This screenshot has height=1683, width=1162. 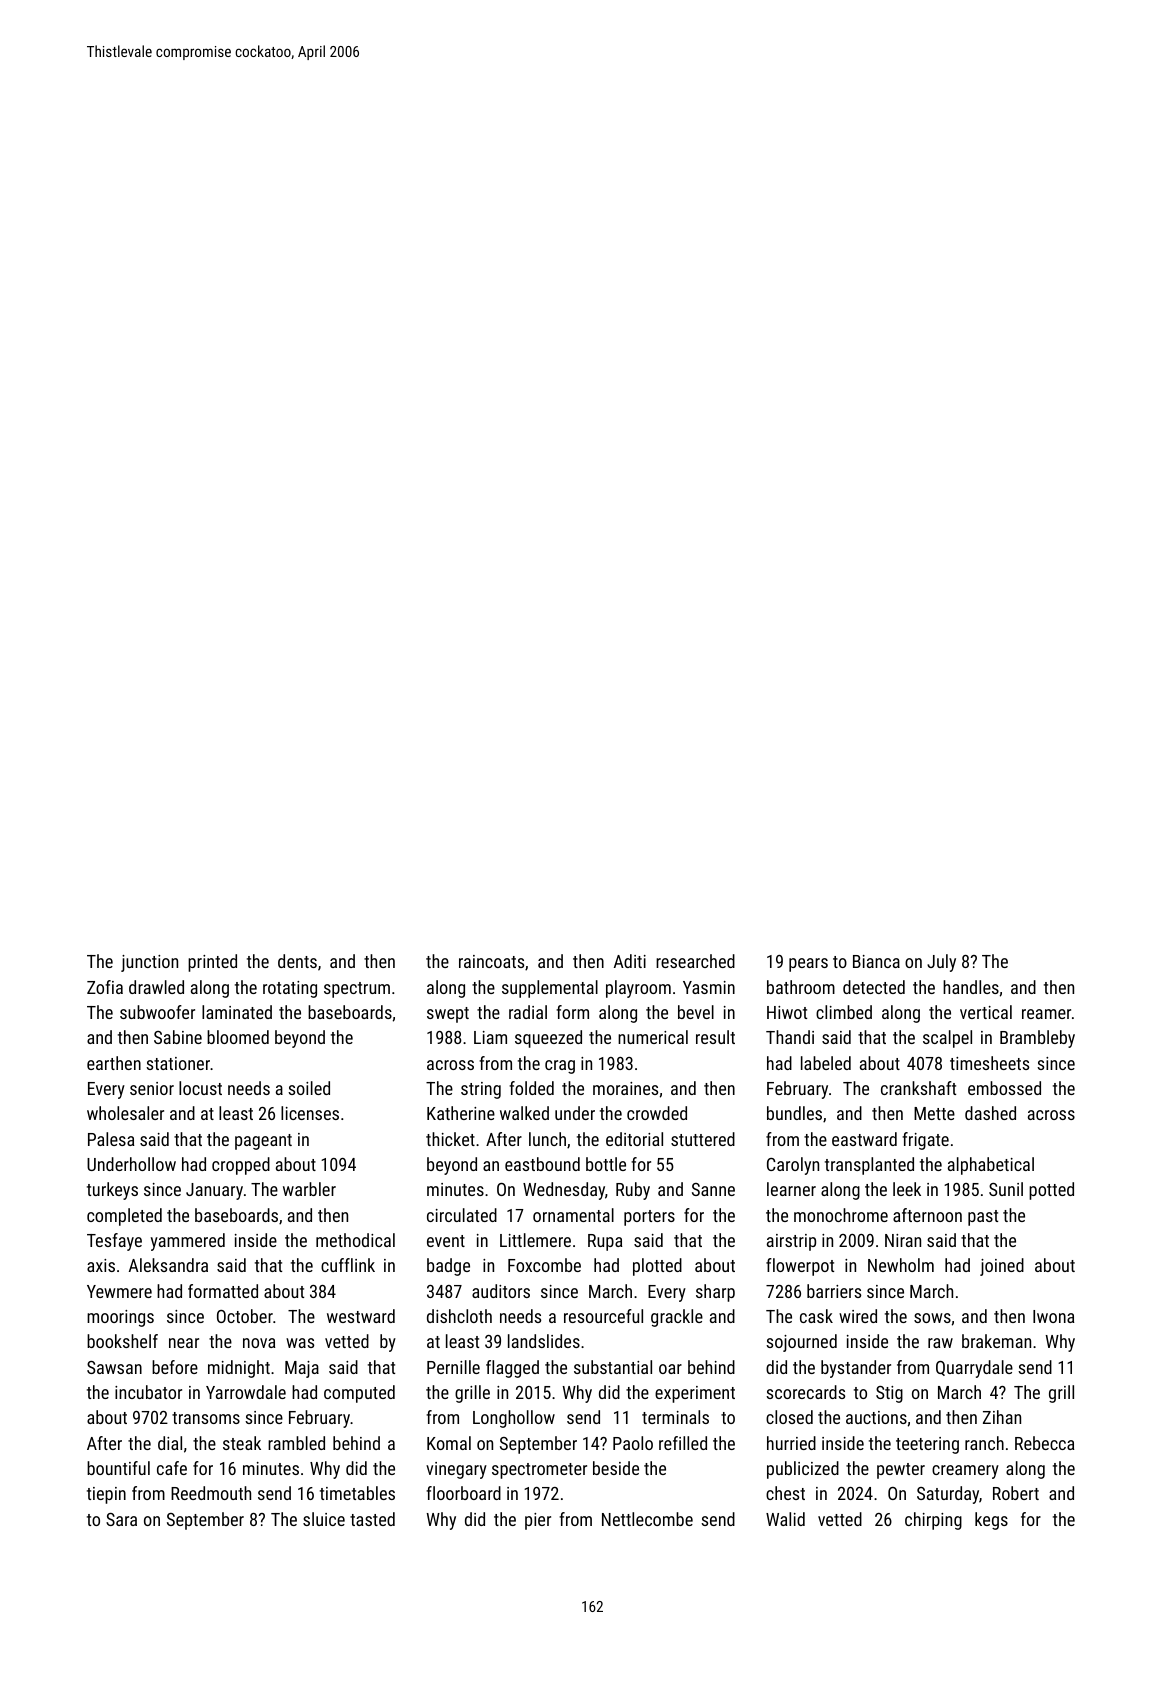 What do you see at coordinates (657, 1267) in the screenshot?
I see `plotted` at bounding box center [657, 1267].
